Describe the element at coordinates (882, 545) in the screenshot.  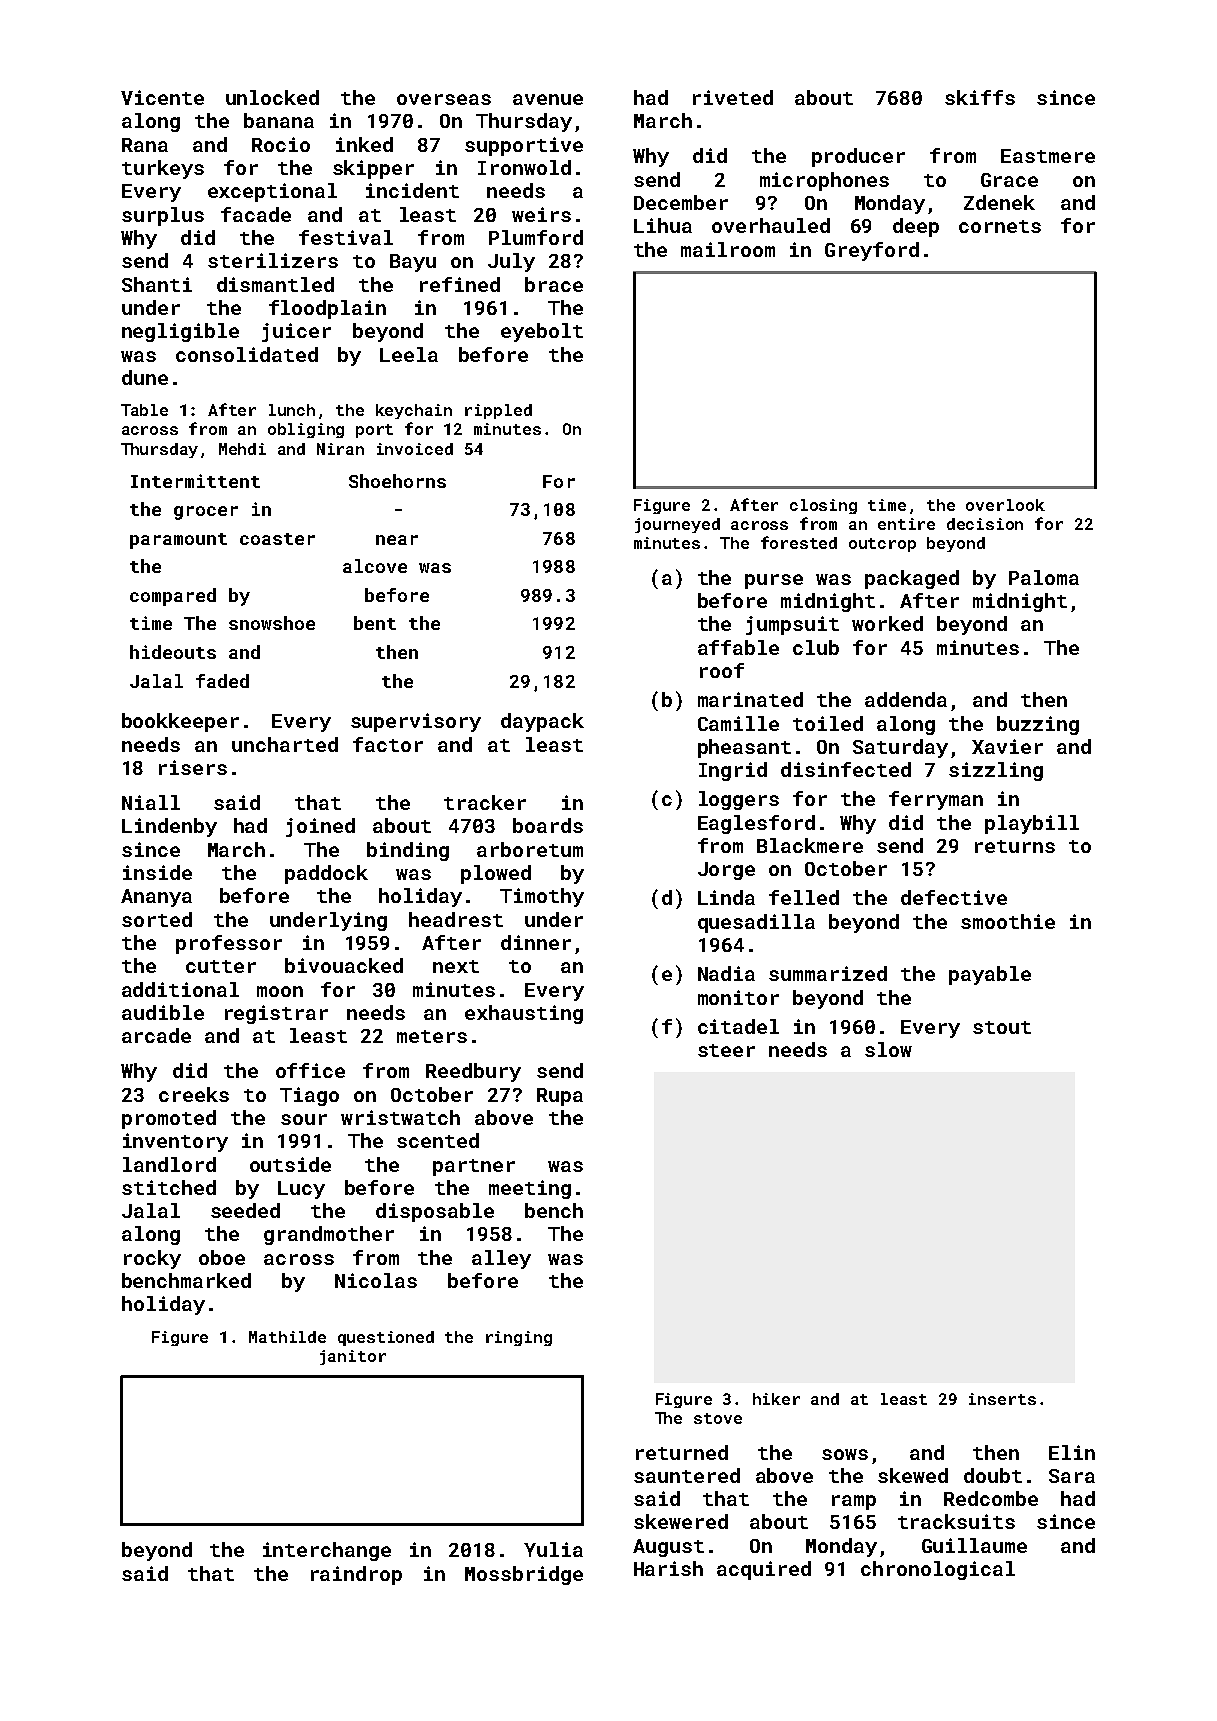
I see `outcrop` at that location.
